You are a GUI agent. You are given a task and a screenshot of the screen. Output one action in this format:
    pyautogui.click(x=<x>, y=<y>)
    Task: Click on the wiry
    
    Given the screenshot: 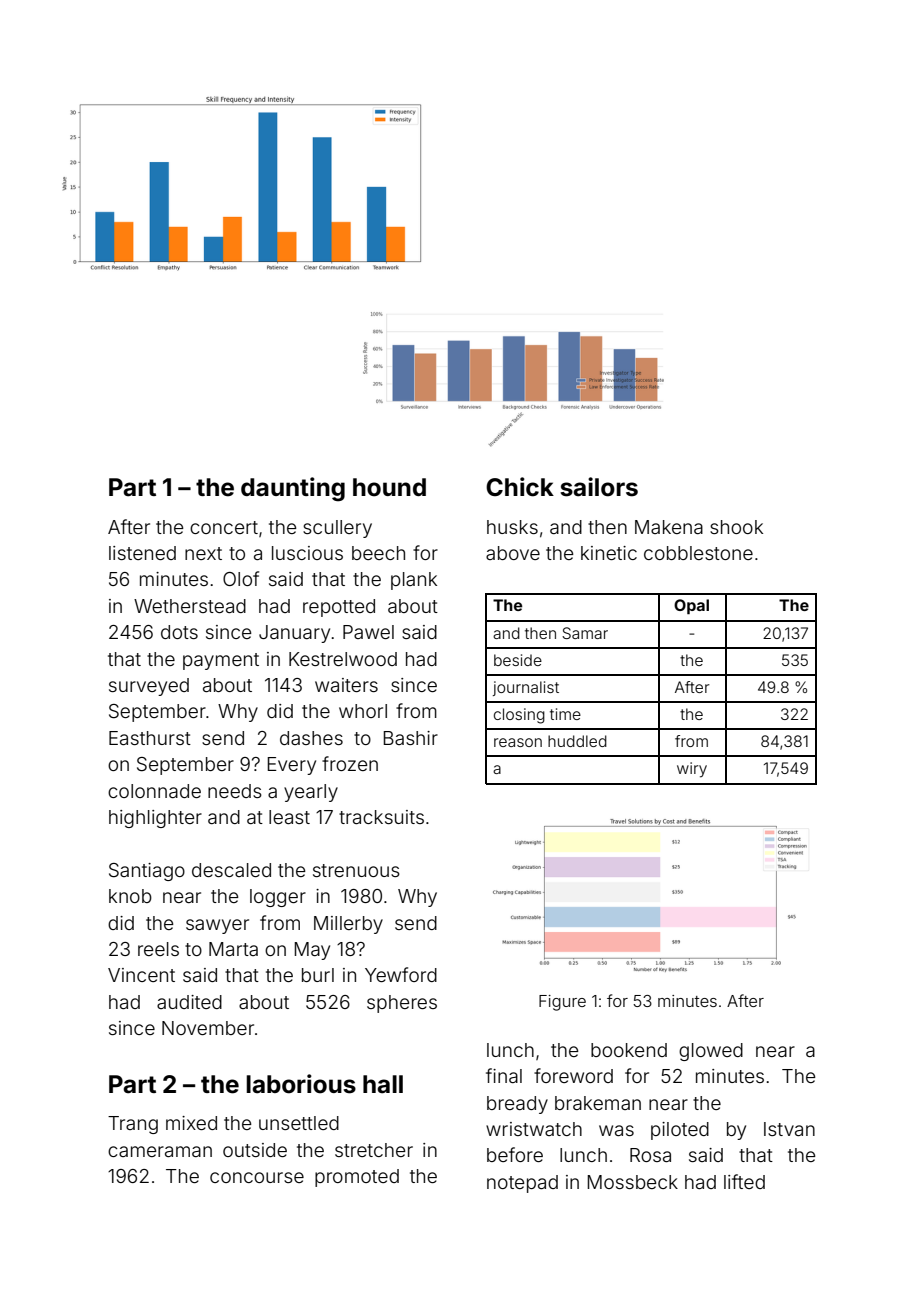 What is the action you would take?
    pyautogui.click(x=692, y=770)
